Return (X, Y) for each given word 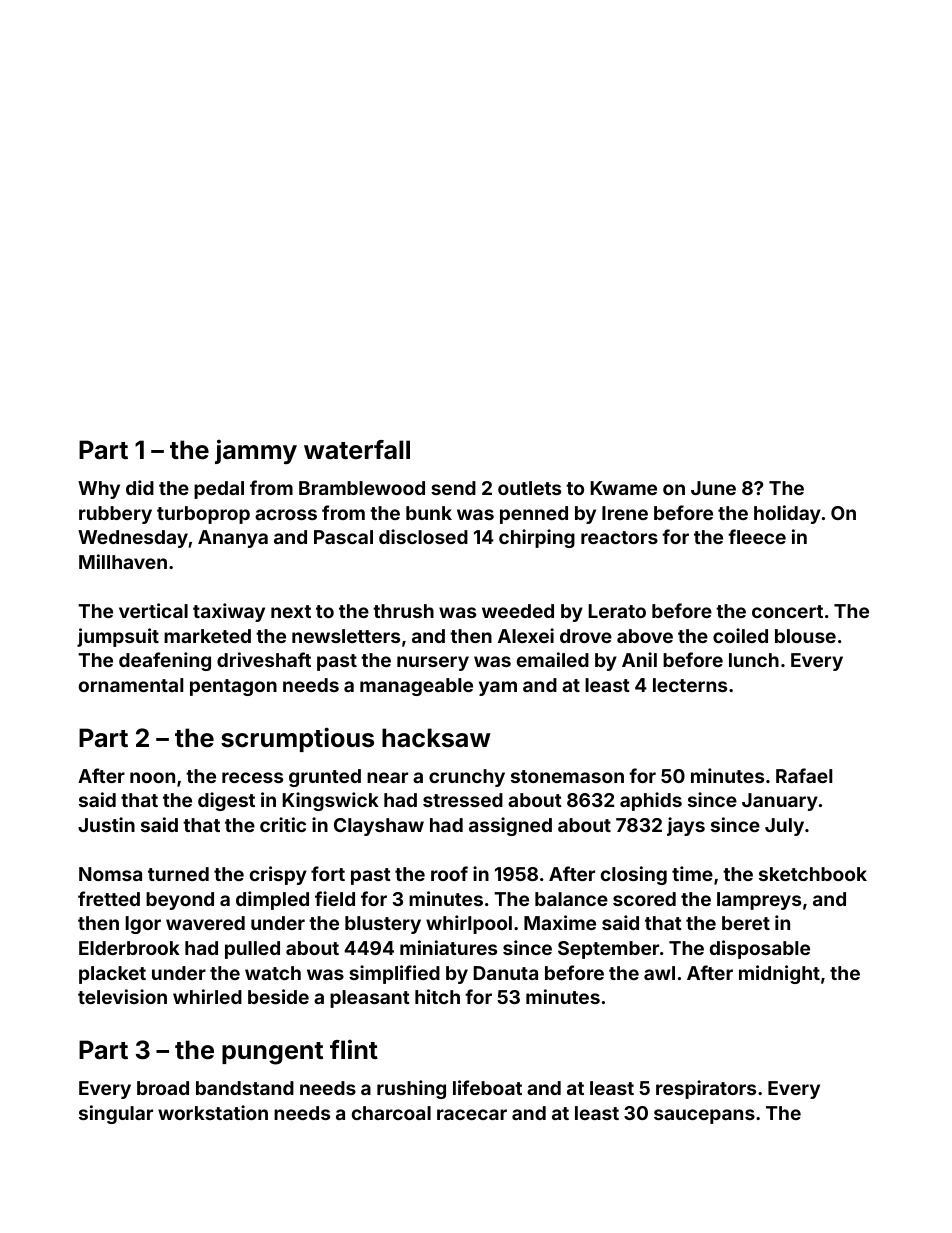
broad (163, 1088)
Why (99, 490)
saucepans (704, 1116)
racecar (472, 1114)
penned (534, 515)
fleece (757, 536)
